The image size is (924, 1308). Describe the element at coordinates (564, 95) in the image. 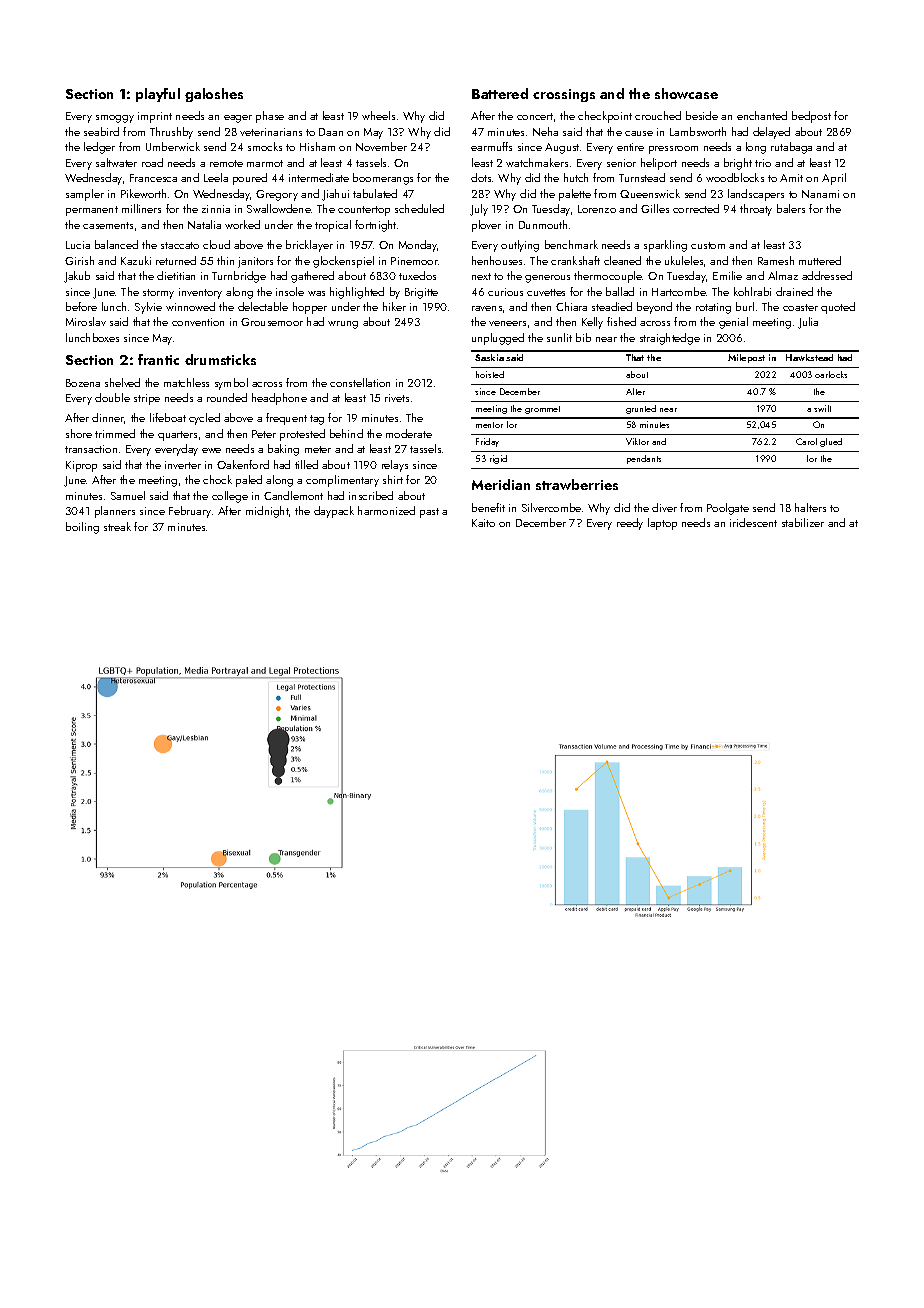

I see `crossings` at that location.
